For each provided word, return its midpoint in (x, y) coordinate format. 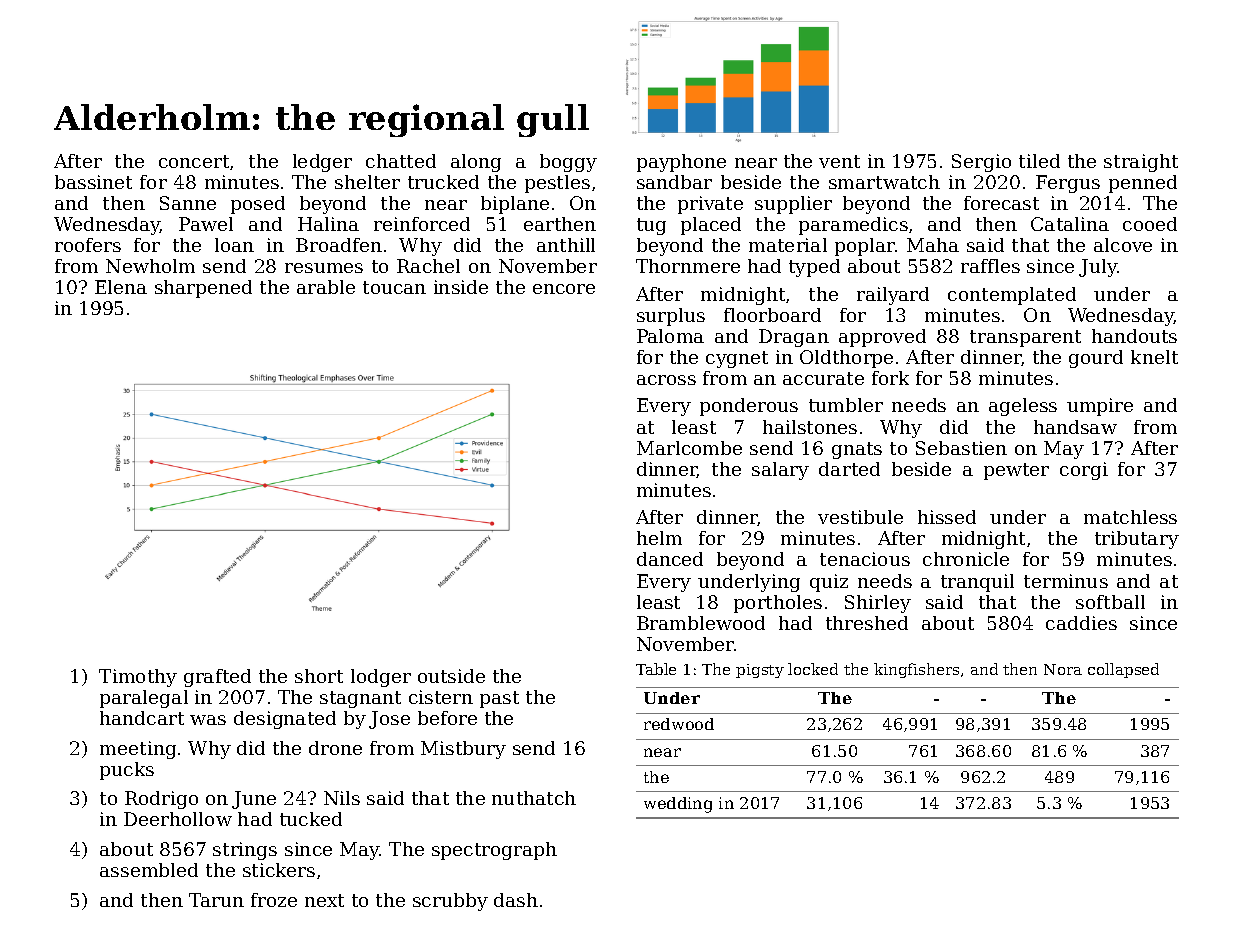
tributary (1137, 540)
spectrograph (494, 851)
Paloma (670, 336)
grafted (217, 678)
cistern (441, 697)
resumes (324, 268)
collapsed (1123, 670)
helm (659, 538)
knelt (1154, 357)
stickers (279, 870)
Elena (121, 287)
